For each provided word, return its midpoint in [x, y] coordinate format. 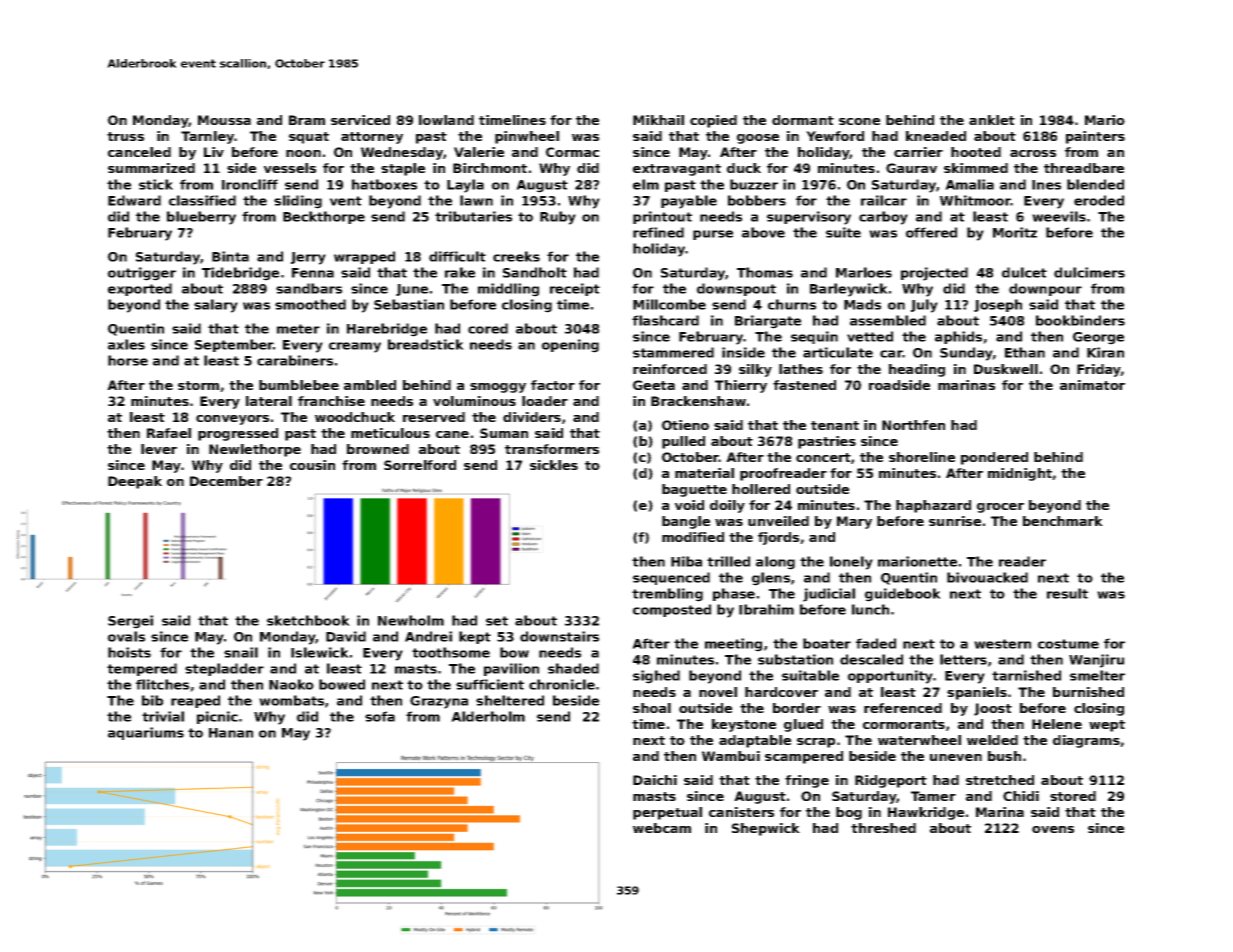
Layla [465, 186]
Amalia [969, 184]
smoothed [310, 304]
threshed [883, 828]
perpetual [667, 813]
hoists [129, 652]
